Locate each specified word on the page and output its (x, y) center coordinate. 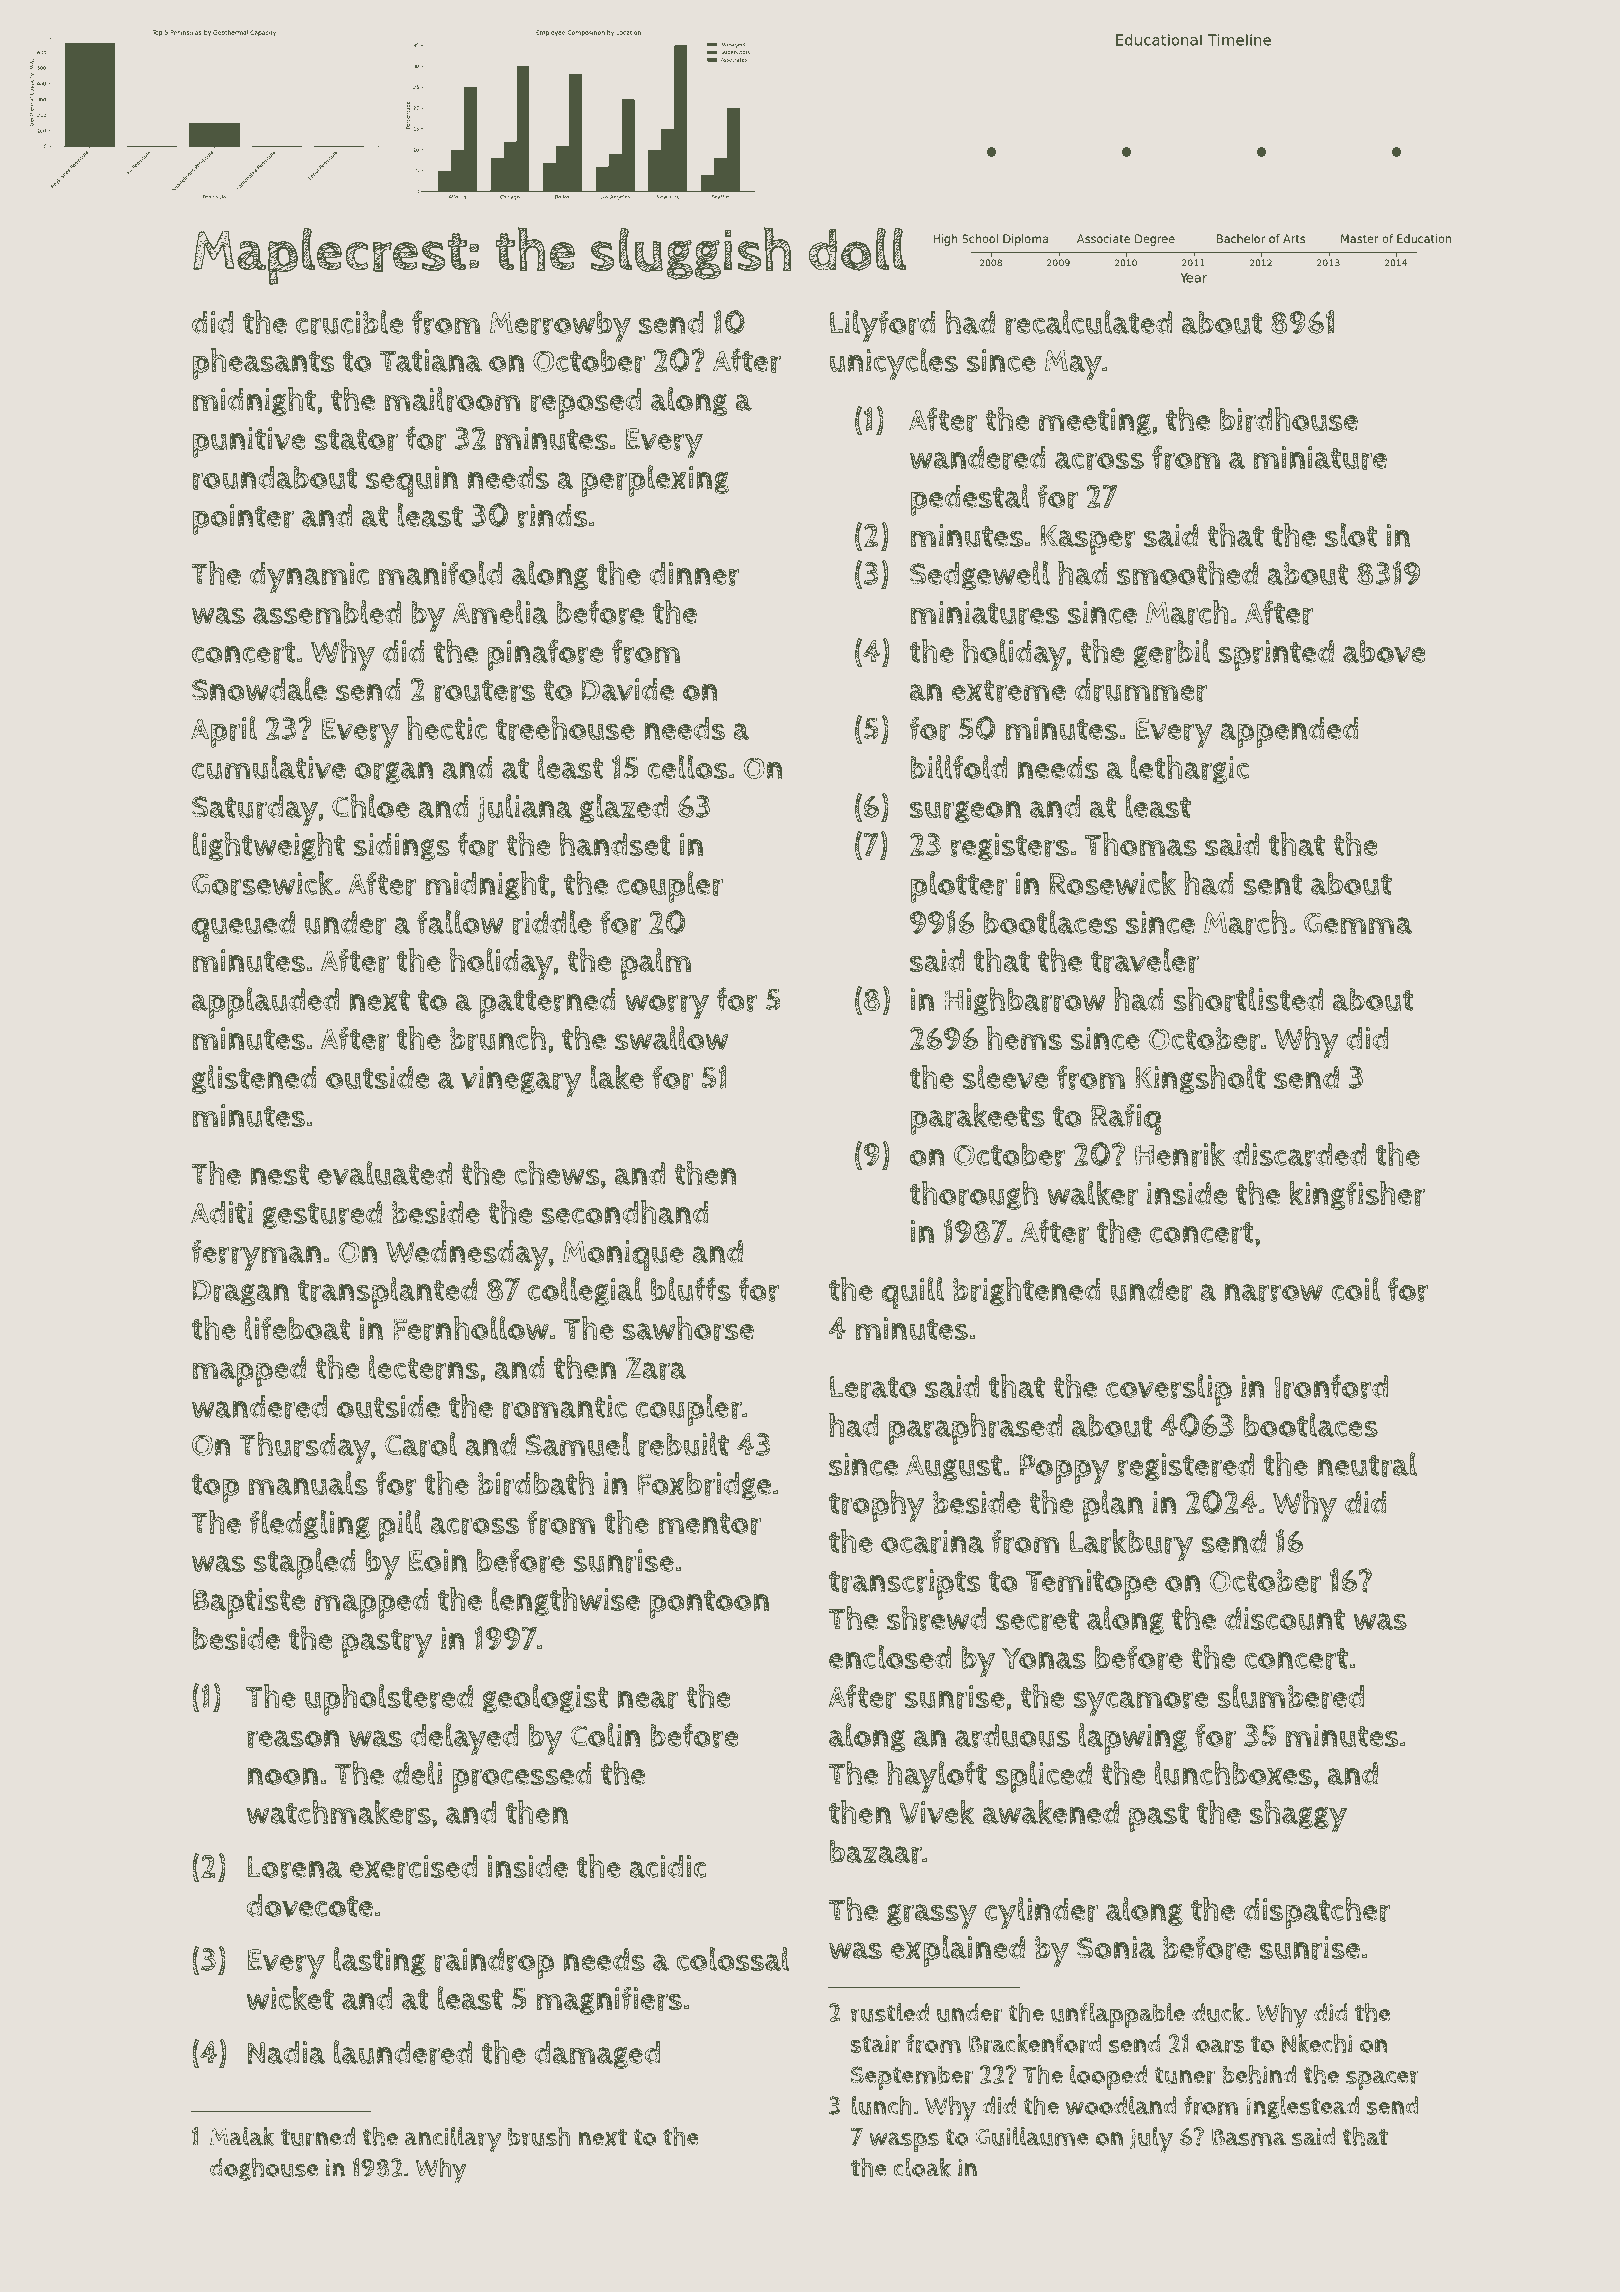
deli (417, 1773)
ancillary (453, 2139)
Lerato (873, 1387)
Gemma (1358, 923)
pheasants (264, 364)
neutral (1367, 1464)
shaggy (1298, 1816)
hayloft (937, 1777)
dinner (694, 574)
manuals (308, 1483)
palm (656, 964)
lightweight (269, 846)
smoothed (1187, 573)
